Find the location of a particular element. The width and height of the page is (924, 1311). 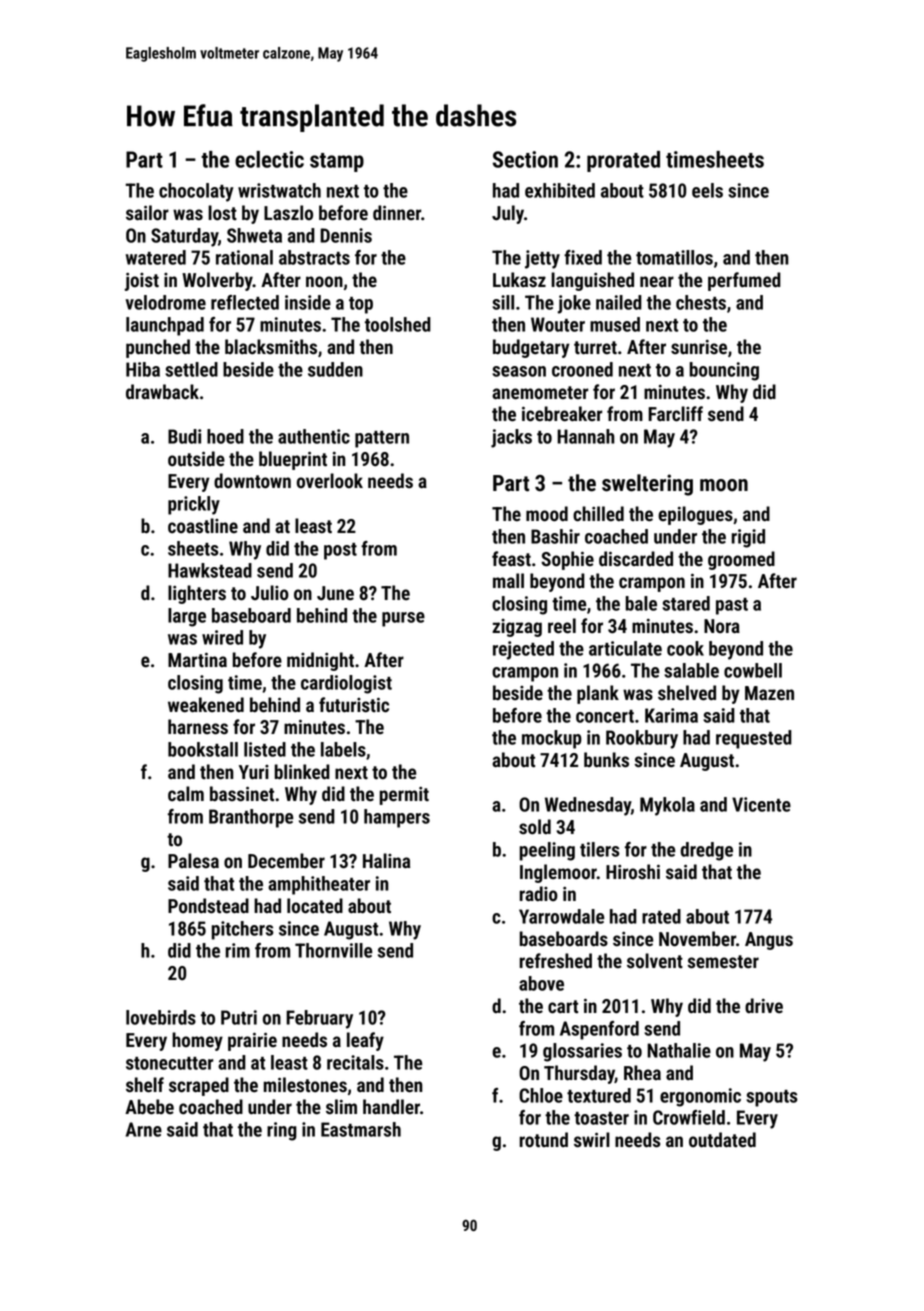

purse is located at coordinates (403, 619).
